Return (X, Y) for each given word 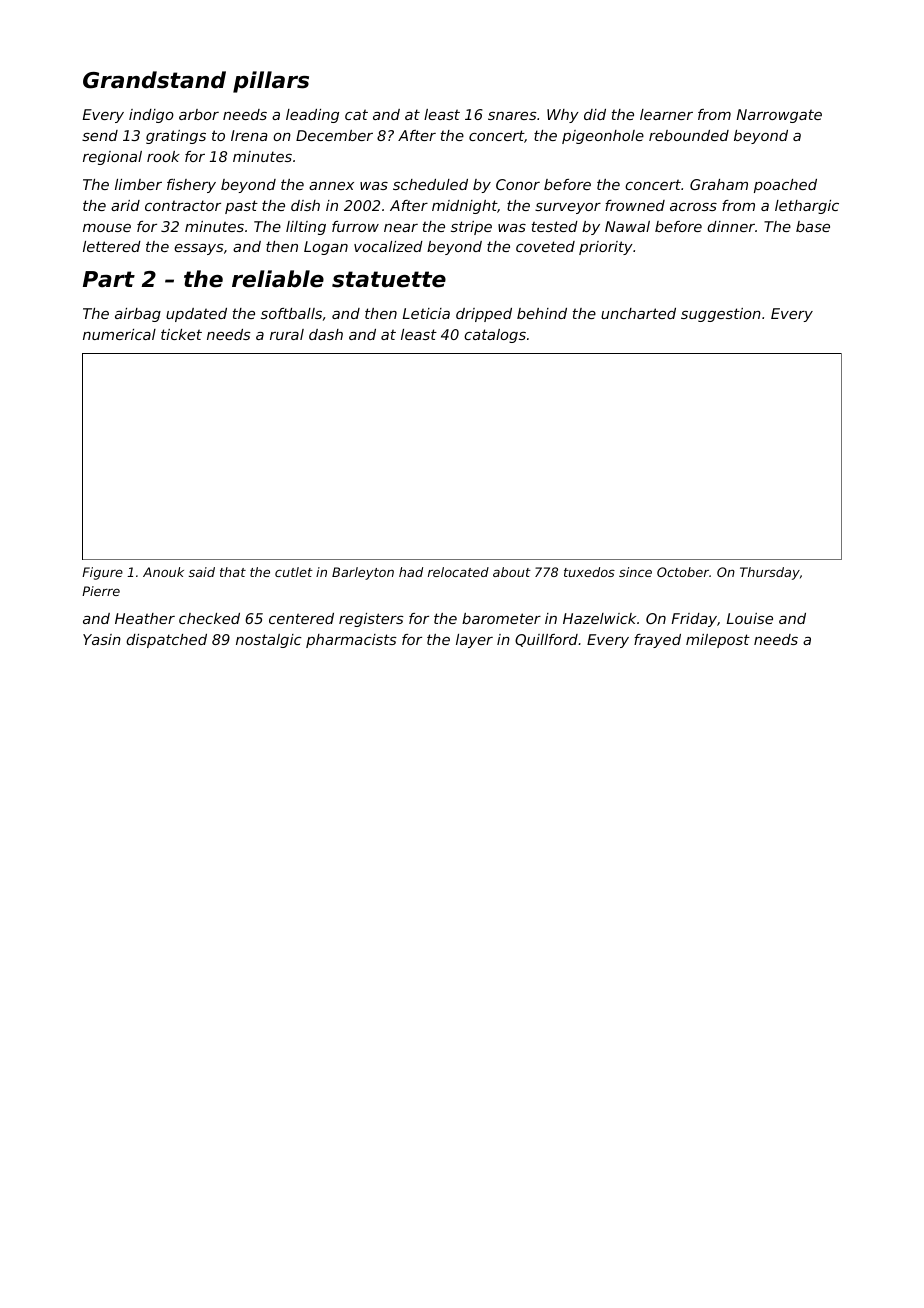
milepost (718, 641)
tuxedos (589, 572)
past (241, 207)
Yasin (102, 639)
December (334, 135)
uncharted (638, 313)
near (401, 228)
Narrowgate (779, 116)
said (202, 572)
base (813, 226)
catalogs (495, 336)
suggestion (721, 315)
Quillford (546, 640)
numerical (119, 334)
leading (312, 116)
